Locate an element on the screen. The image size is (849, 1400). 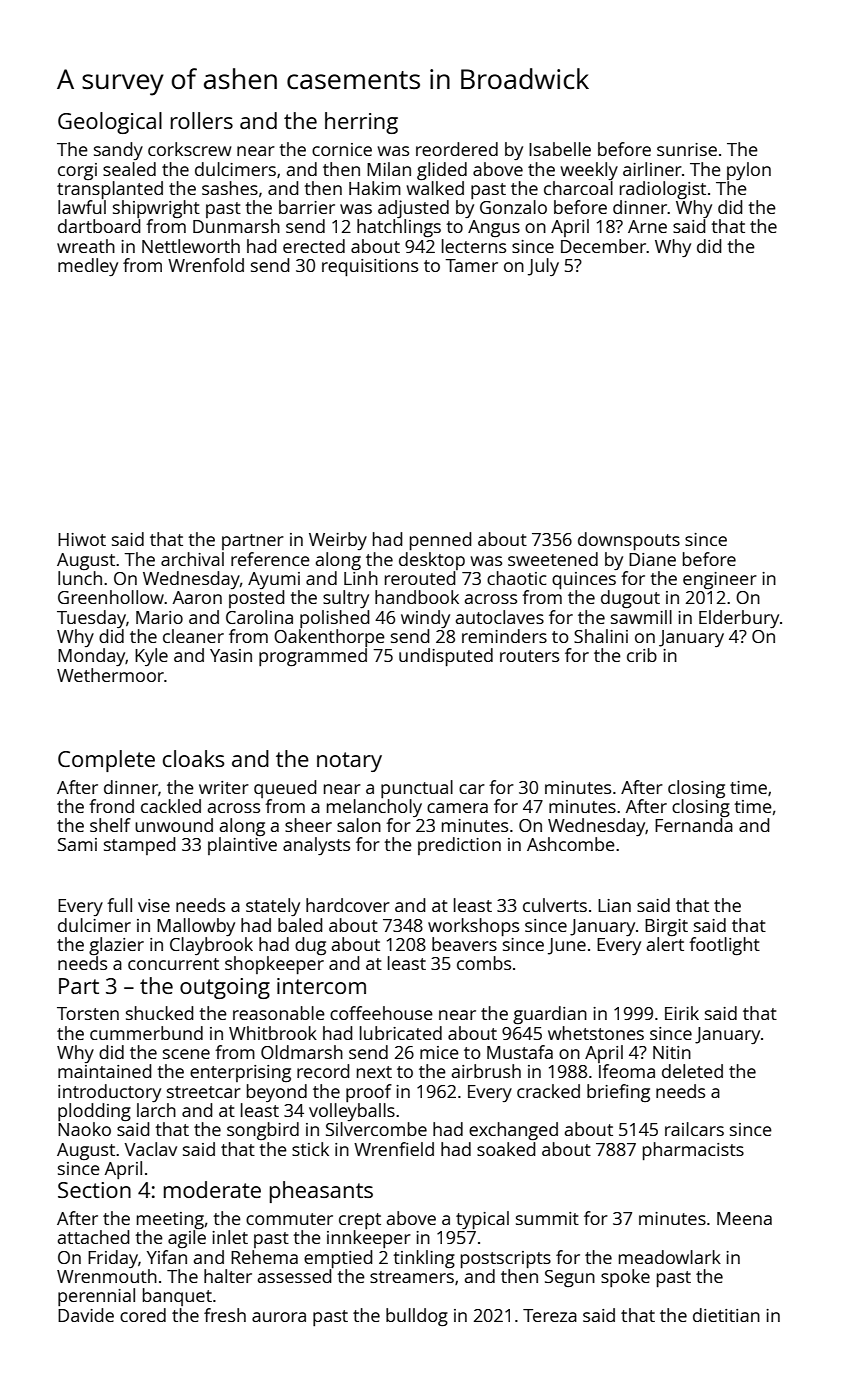
sweetened is located at coordinates (553, 559).
